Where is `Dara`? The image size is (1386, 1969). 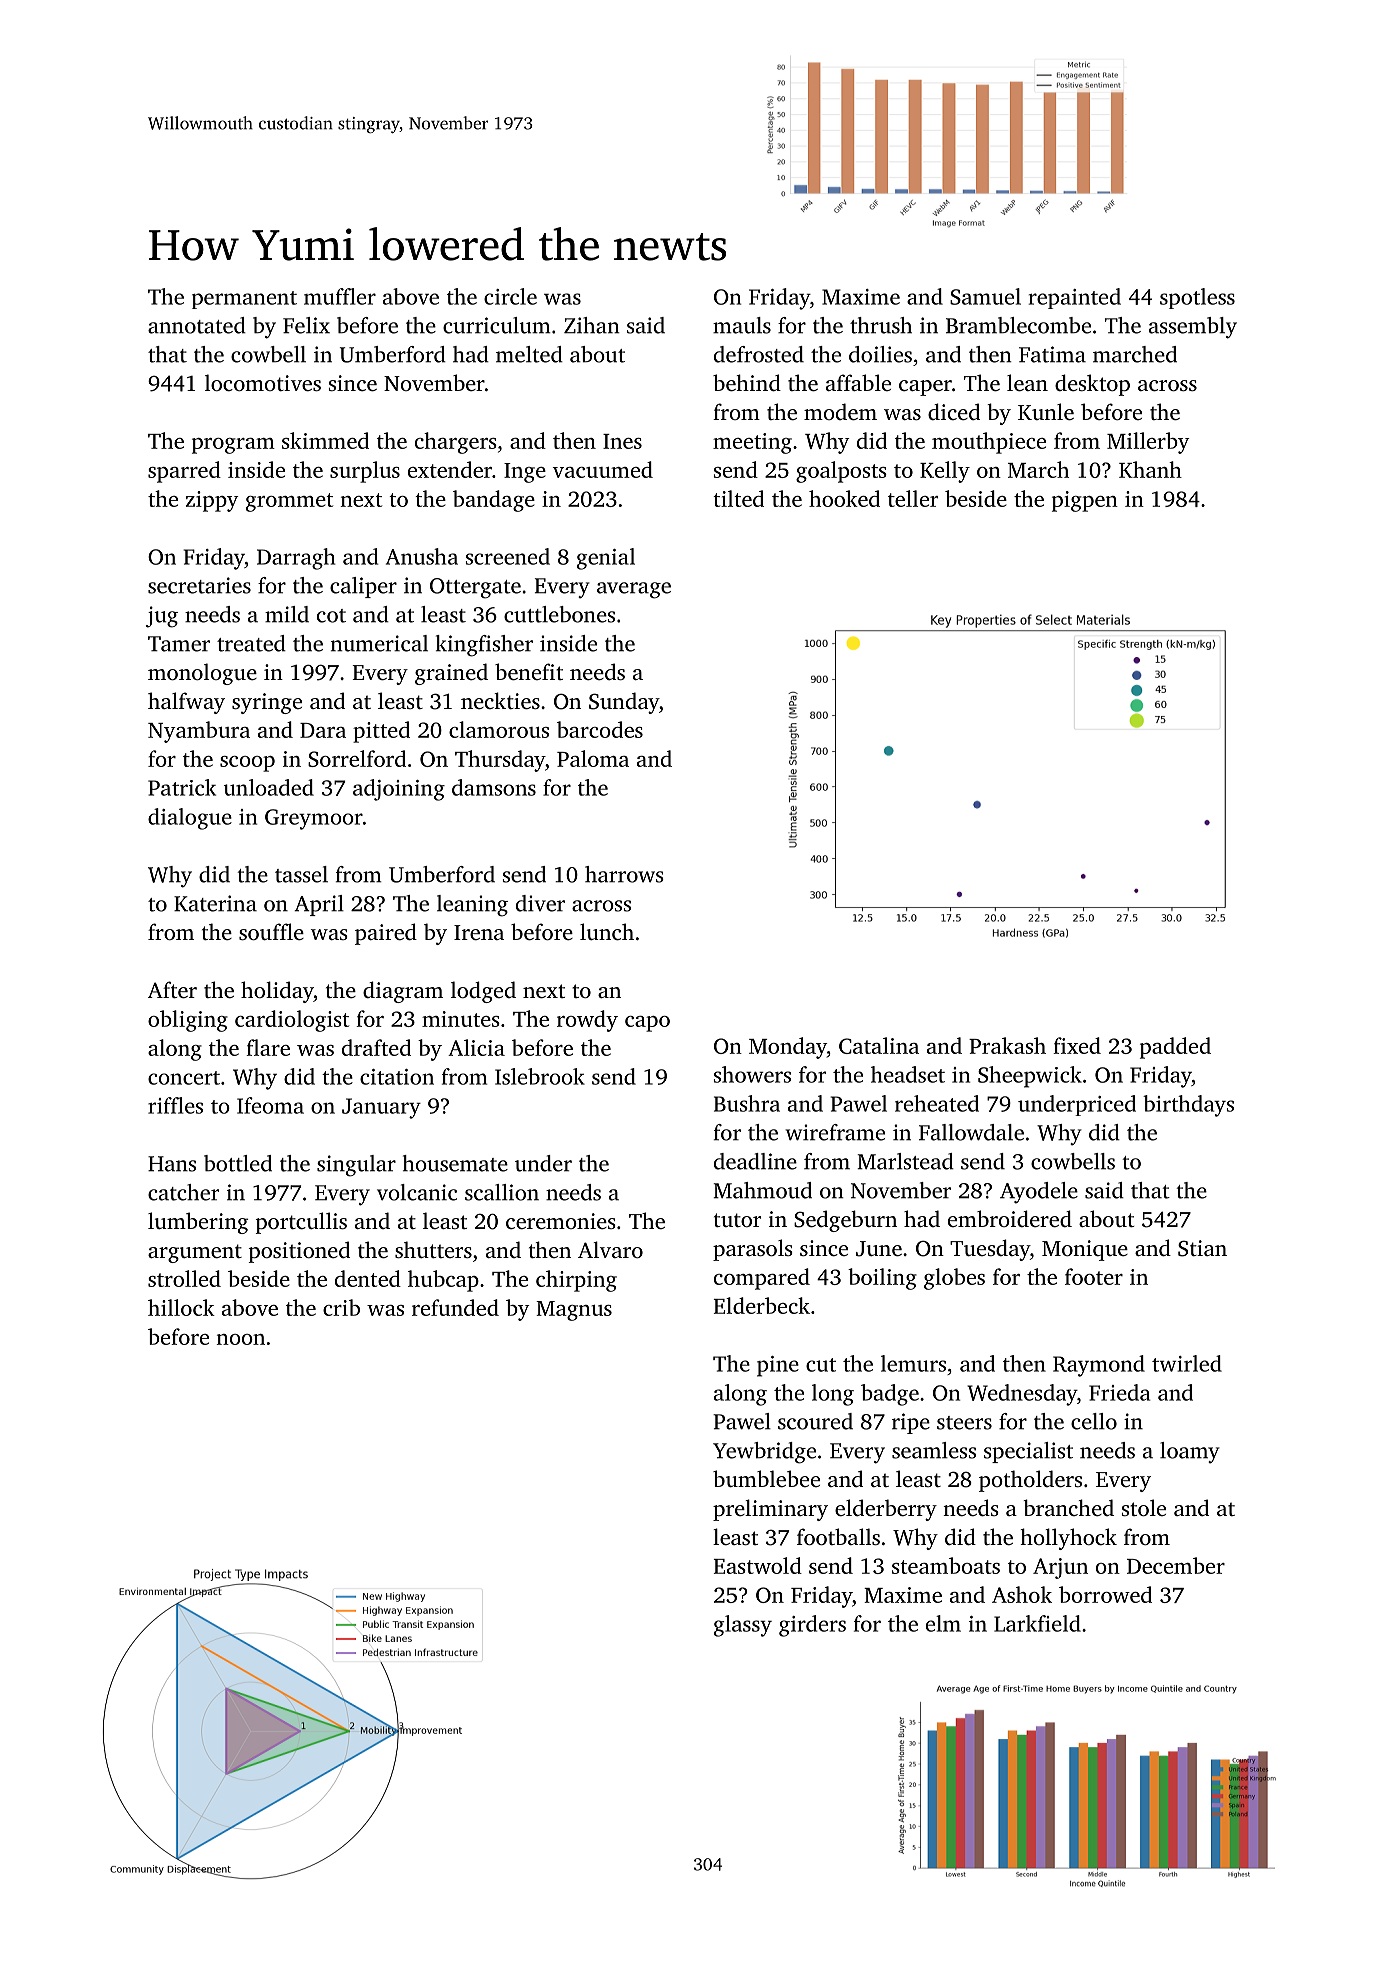 Dara is located at coordinates (323, 730).
